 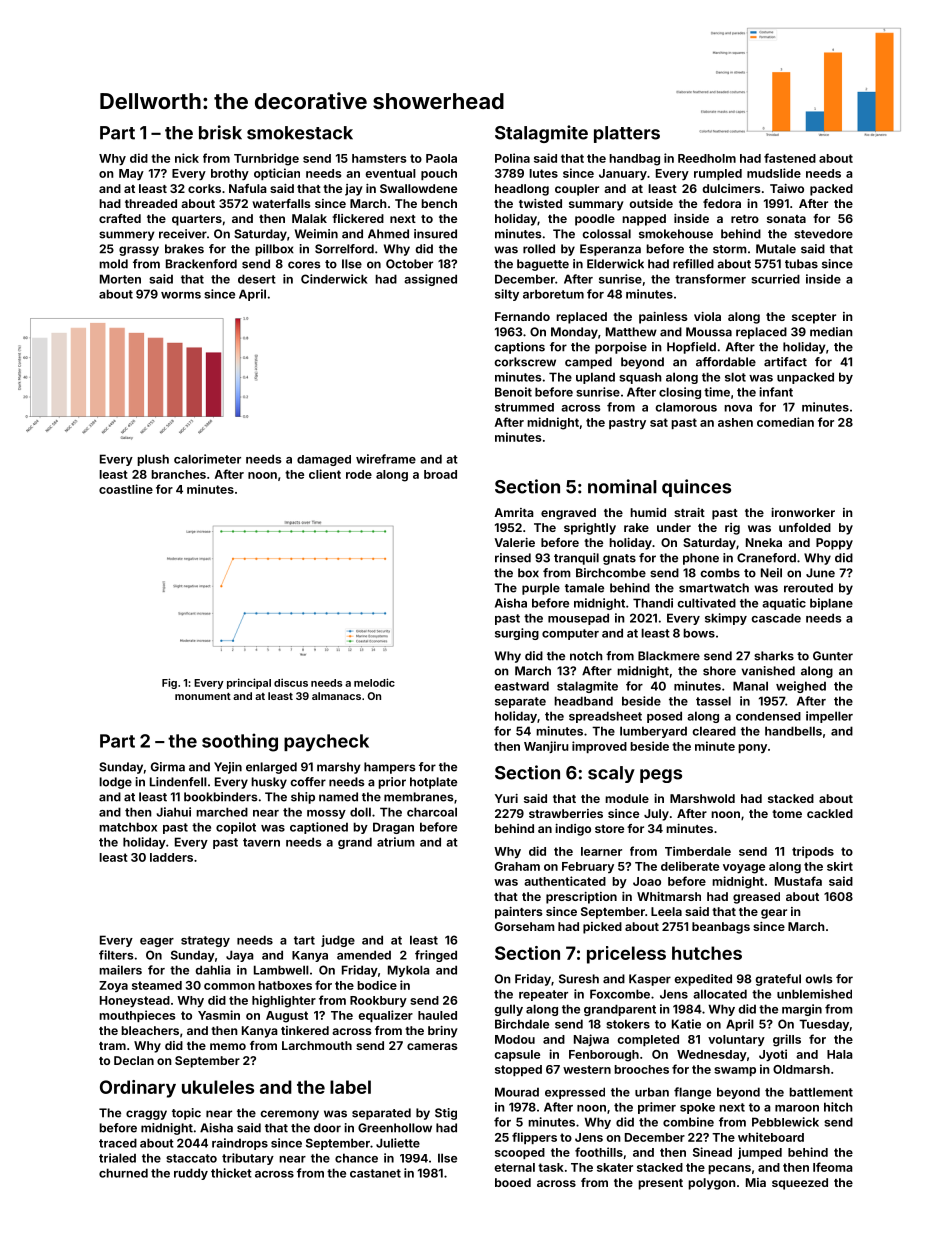 What do you see at coordinates (153, 460) in the screenshot?
I see `plush` at bounding box center [153, 460].
